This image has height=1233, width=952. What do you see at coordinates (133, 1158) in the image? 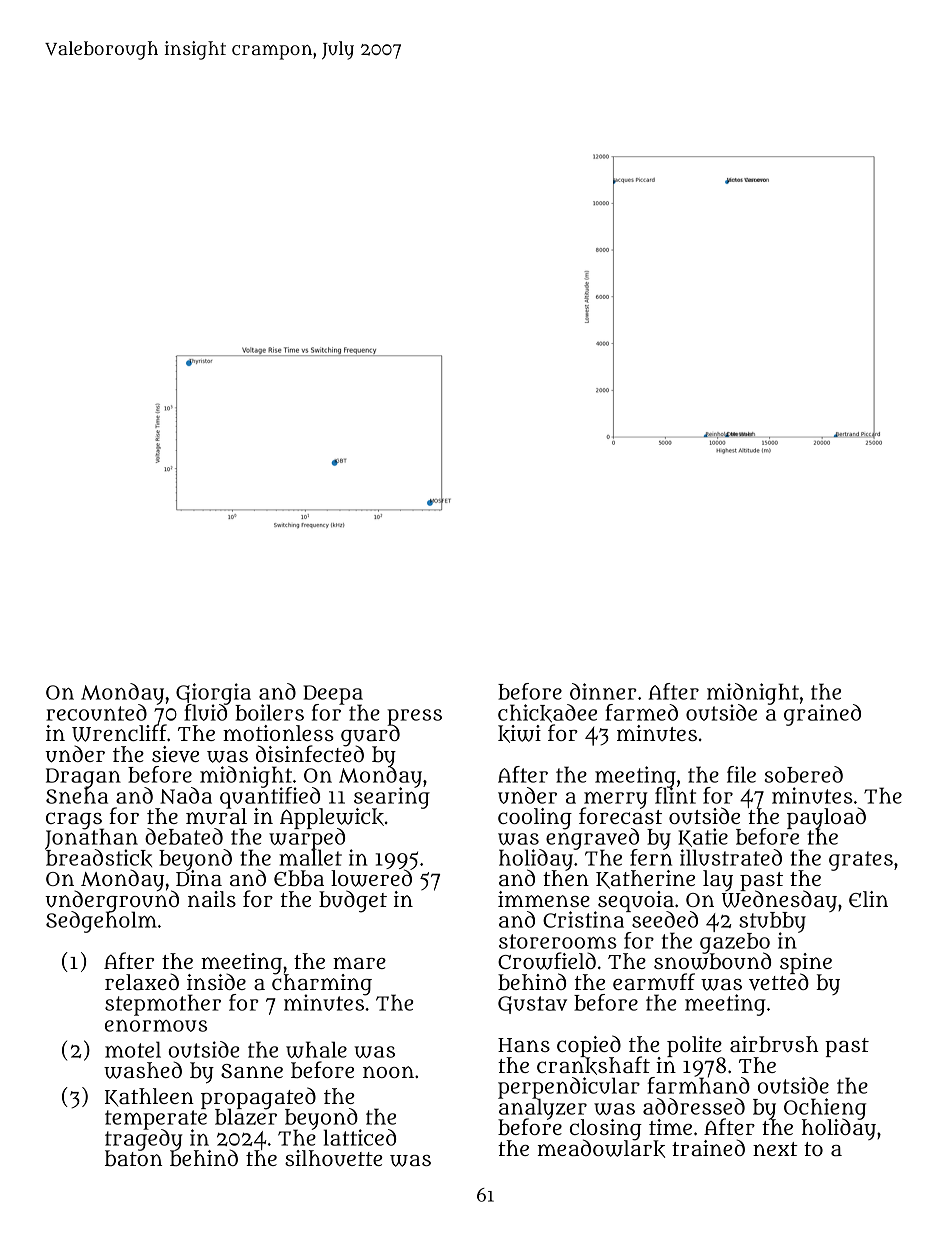
I see `baton` at bounding box center [133, 1158].
